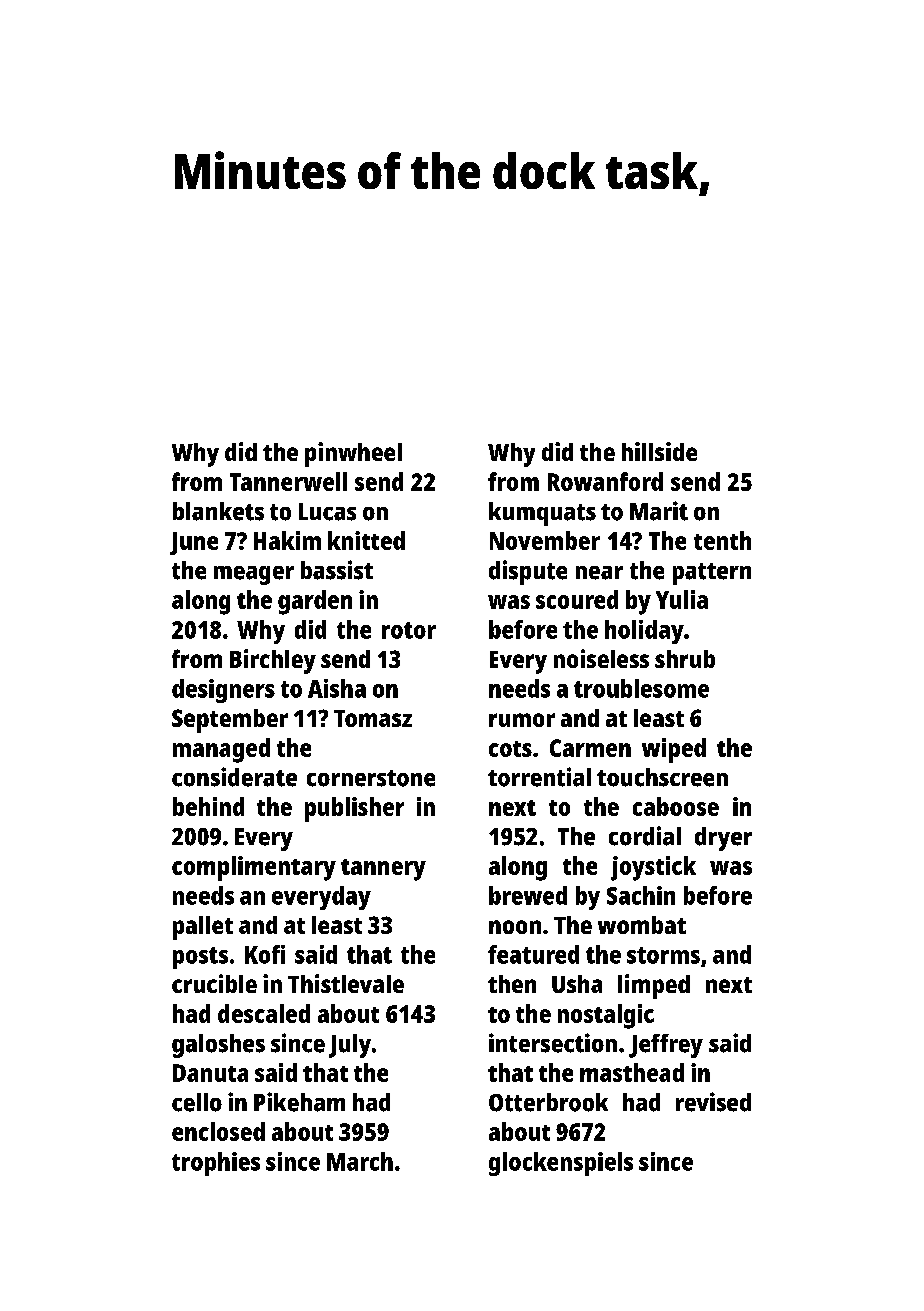 This screenshot has width=924, height=1311. What do you see at coordinates (371, 778) in the screenshot?
I see `cornerstone` at bounding box center [371, 778].
